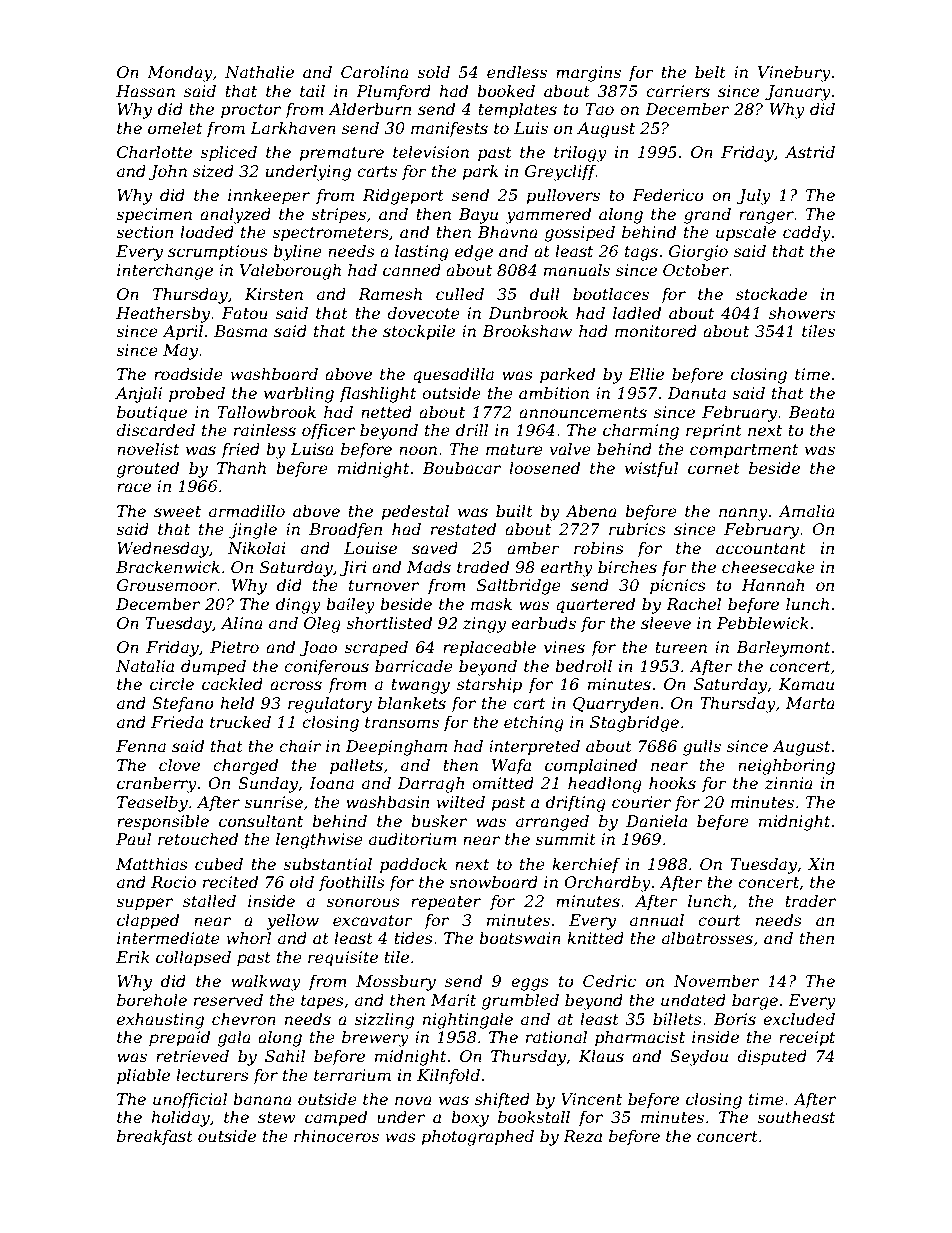  What do you see at coordinates (389, 623) in the document?
I see `shortlisted` at bounding box center [389, 623].
